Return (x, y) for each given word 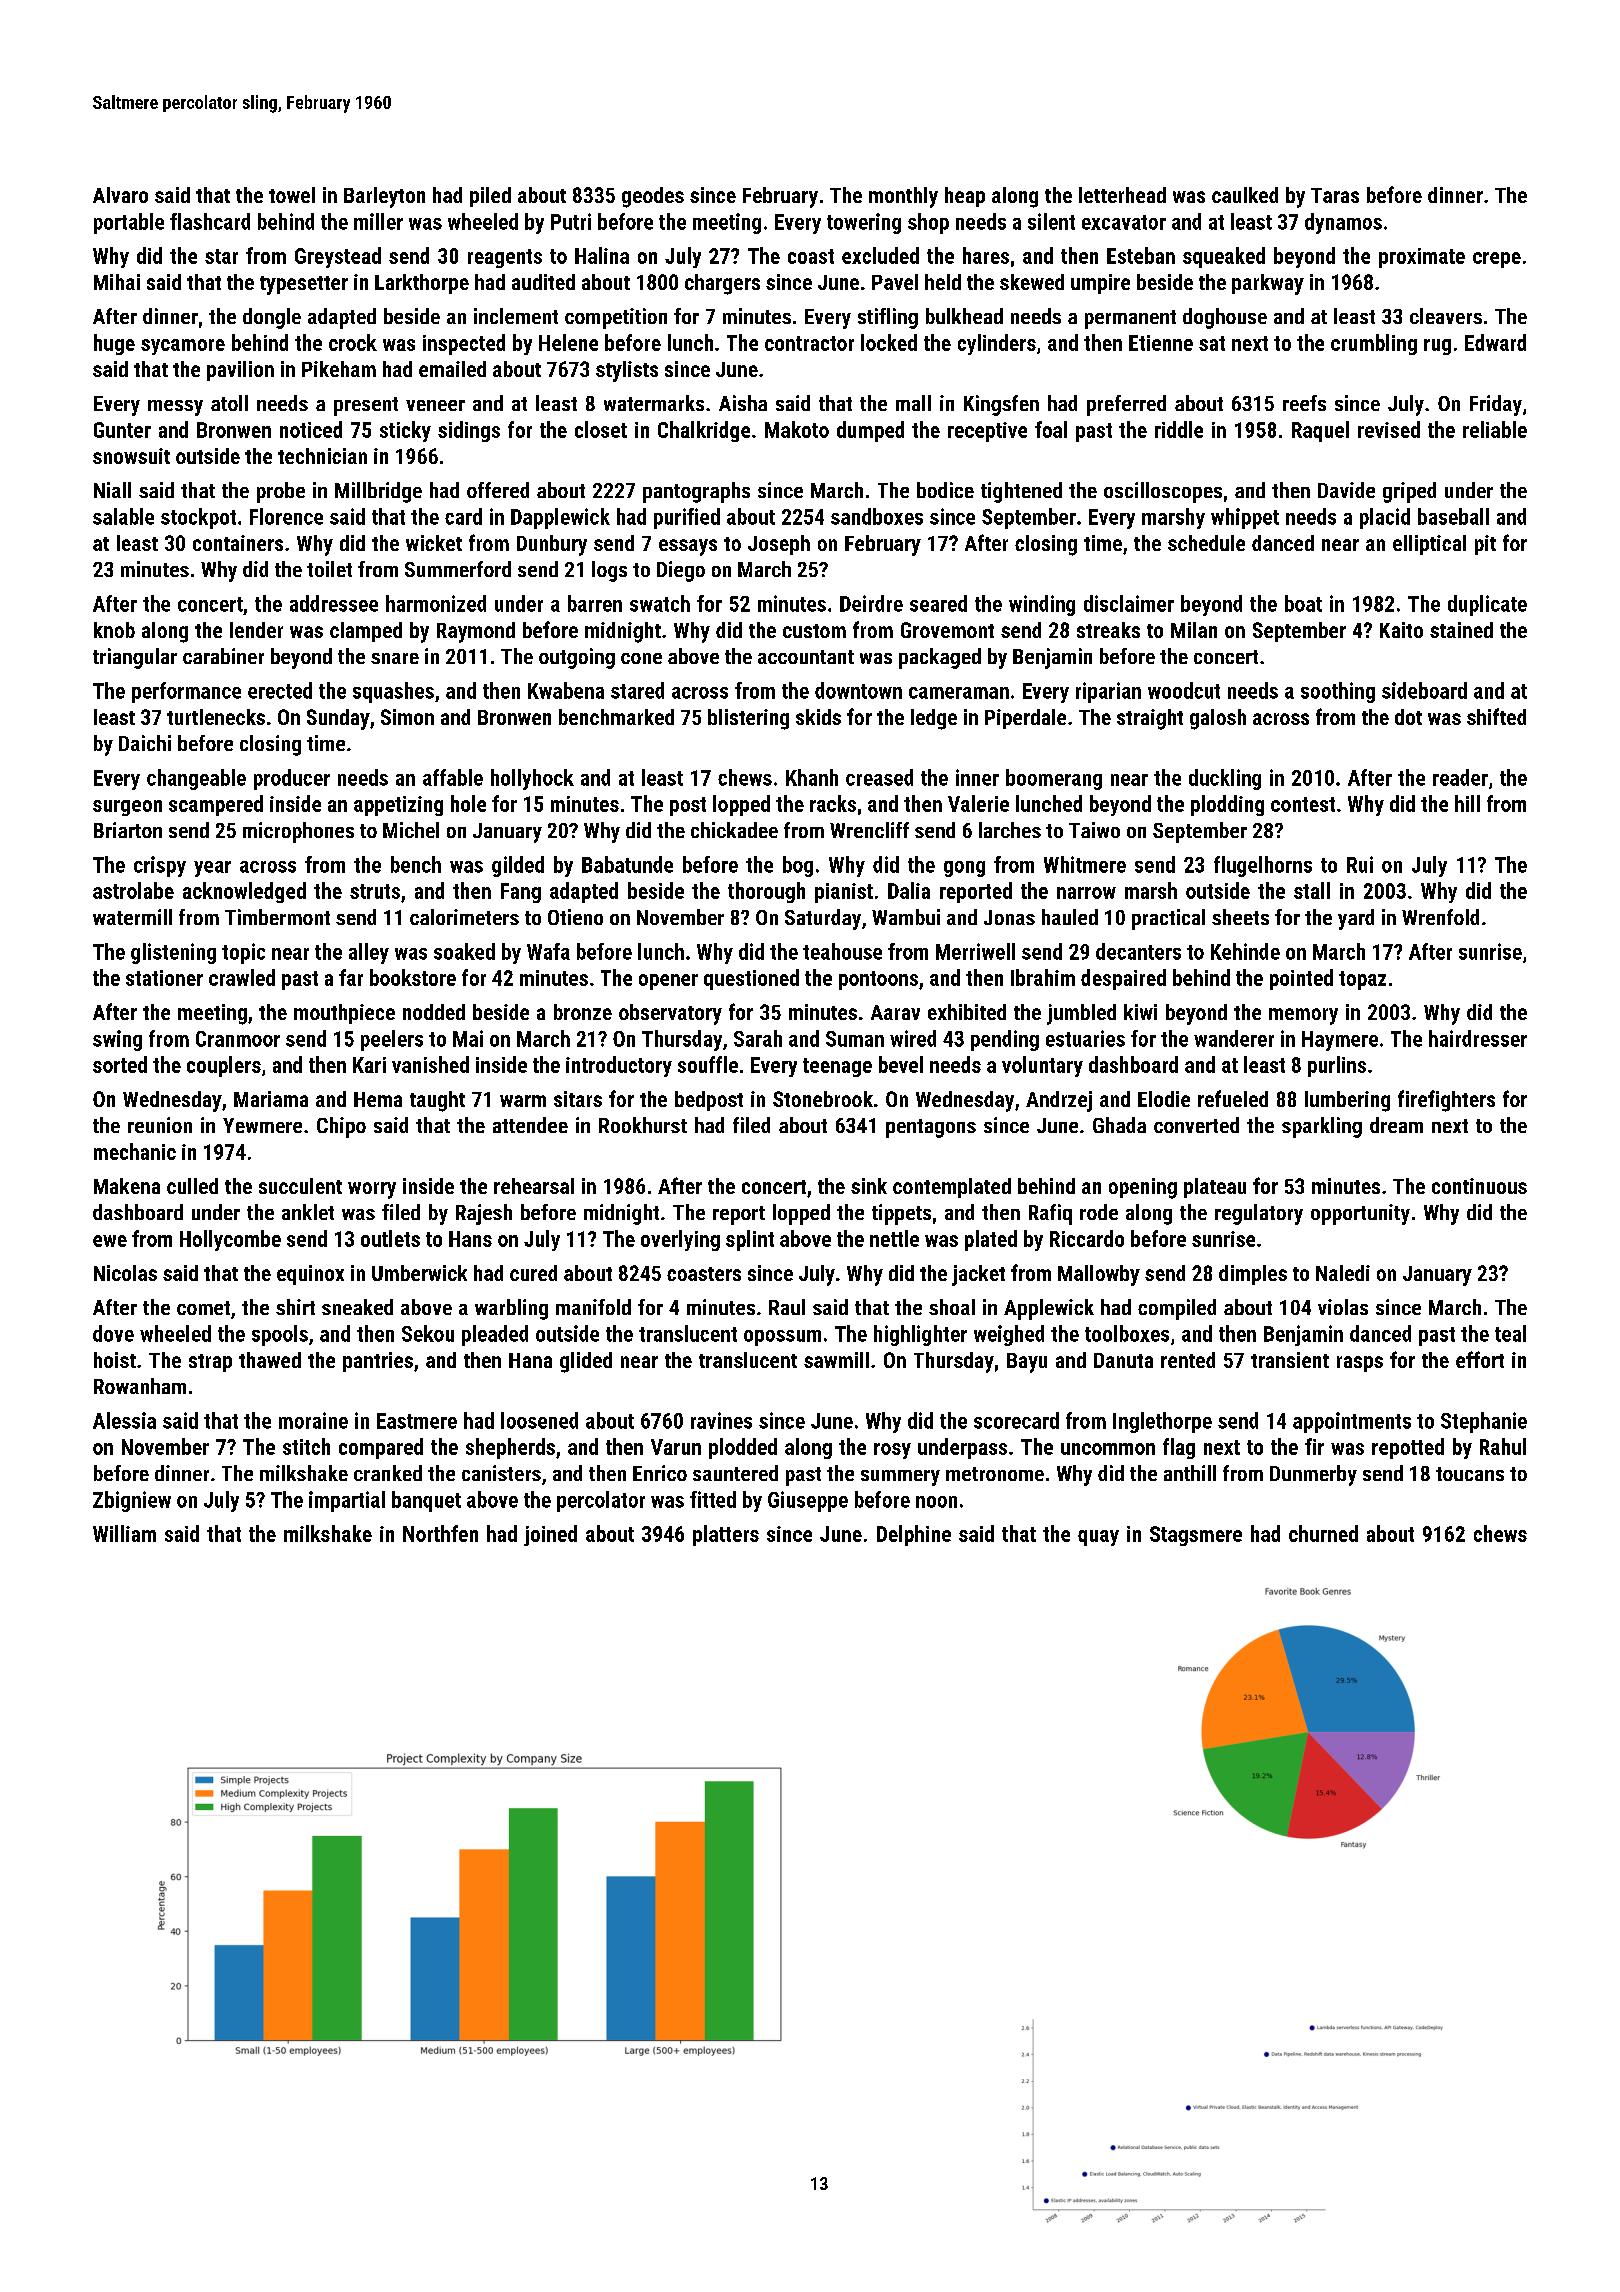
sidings (469, 431)
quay (1098, 1538)
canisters (501, 1473)
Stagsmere (1196, 1536)
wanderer (1234, 1038)
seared (938, 603)
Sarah (758, 1038)
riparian (1108, 692)
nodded (434, 1012)
